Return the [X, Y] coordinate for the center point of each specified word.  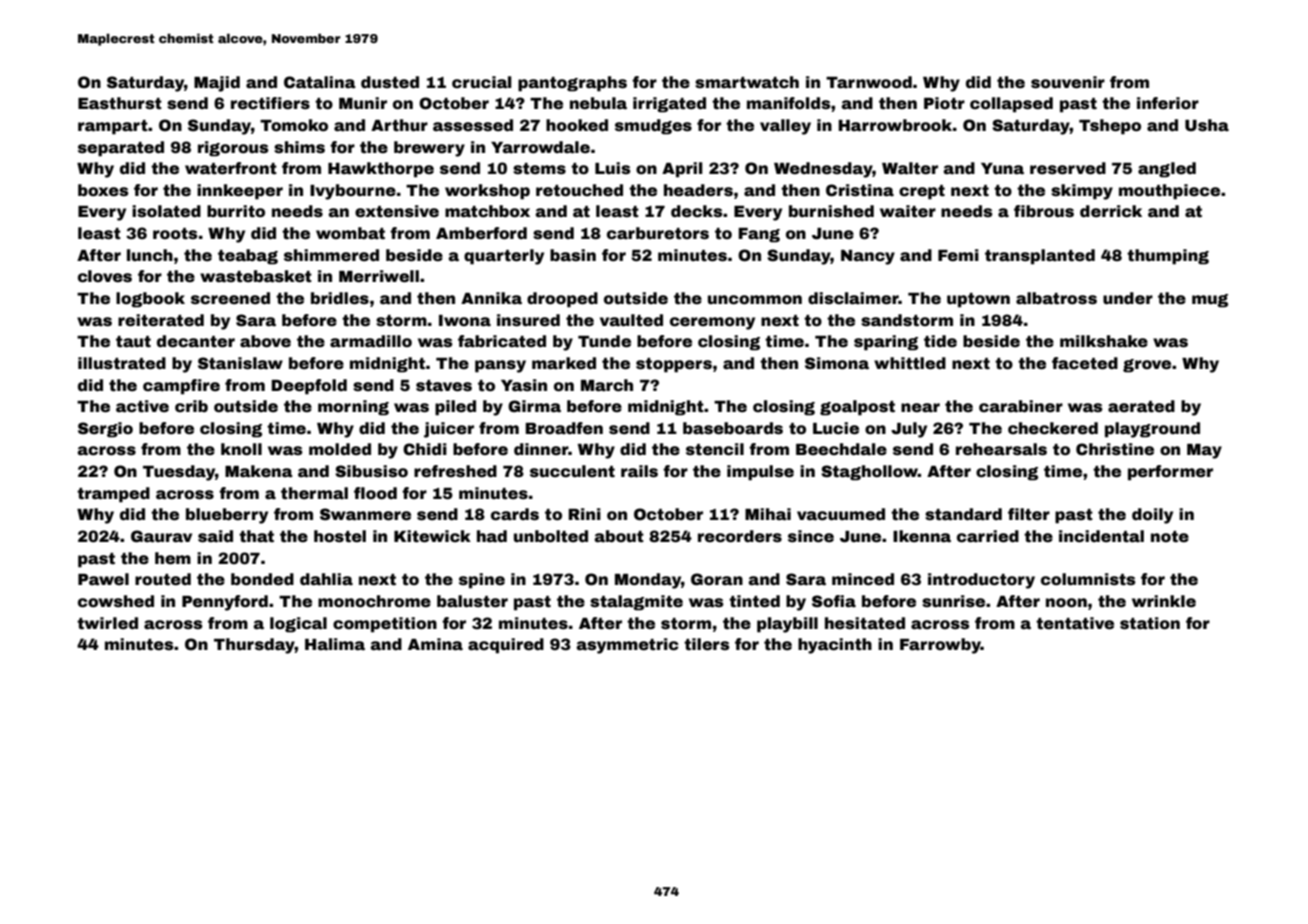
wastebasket [256, 276]
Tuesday [179, 473]
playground [1152, 430]
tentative [1075, 623]
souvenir [1068, 82]
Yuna [1002, 169]
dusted [390, 82]
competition [385, 625]
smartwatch [747, 82]
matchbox [487, 211]
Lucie [836, 428]
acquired [506, 646]
